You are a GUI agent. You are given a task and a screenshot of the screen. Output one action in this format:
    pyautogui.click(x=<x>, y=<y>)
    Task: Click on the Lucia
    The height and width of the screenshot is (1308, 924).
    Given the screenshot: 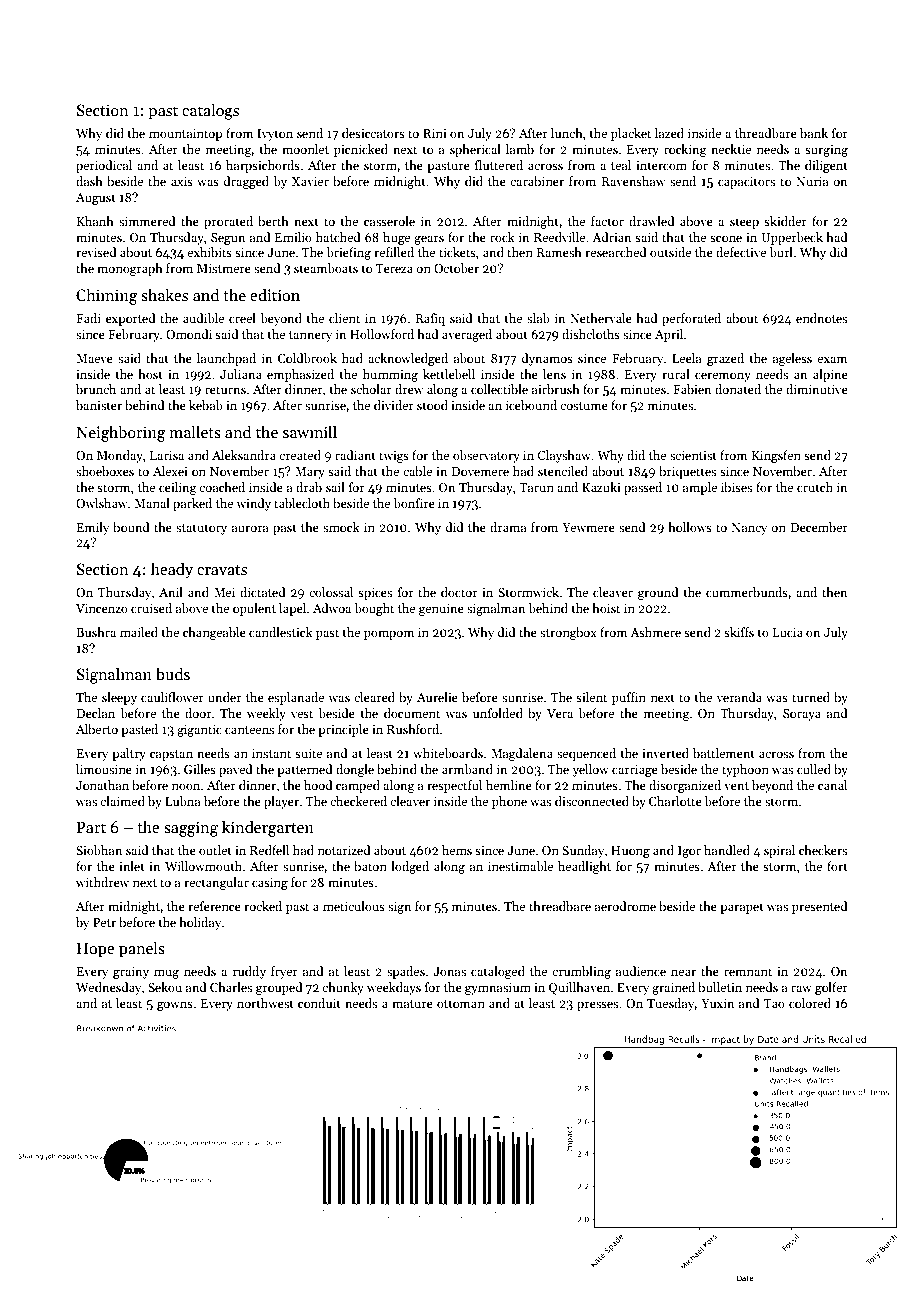 What is the action you would take?
    pyautogui.click(x=788, y=632)
